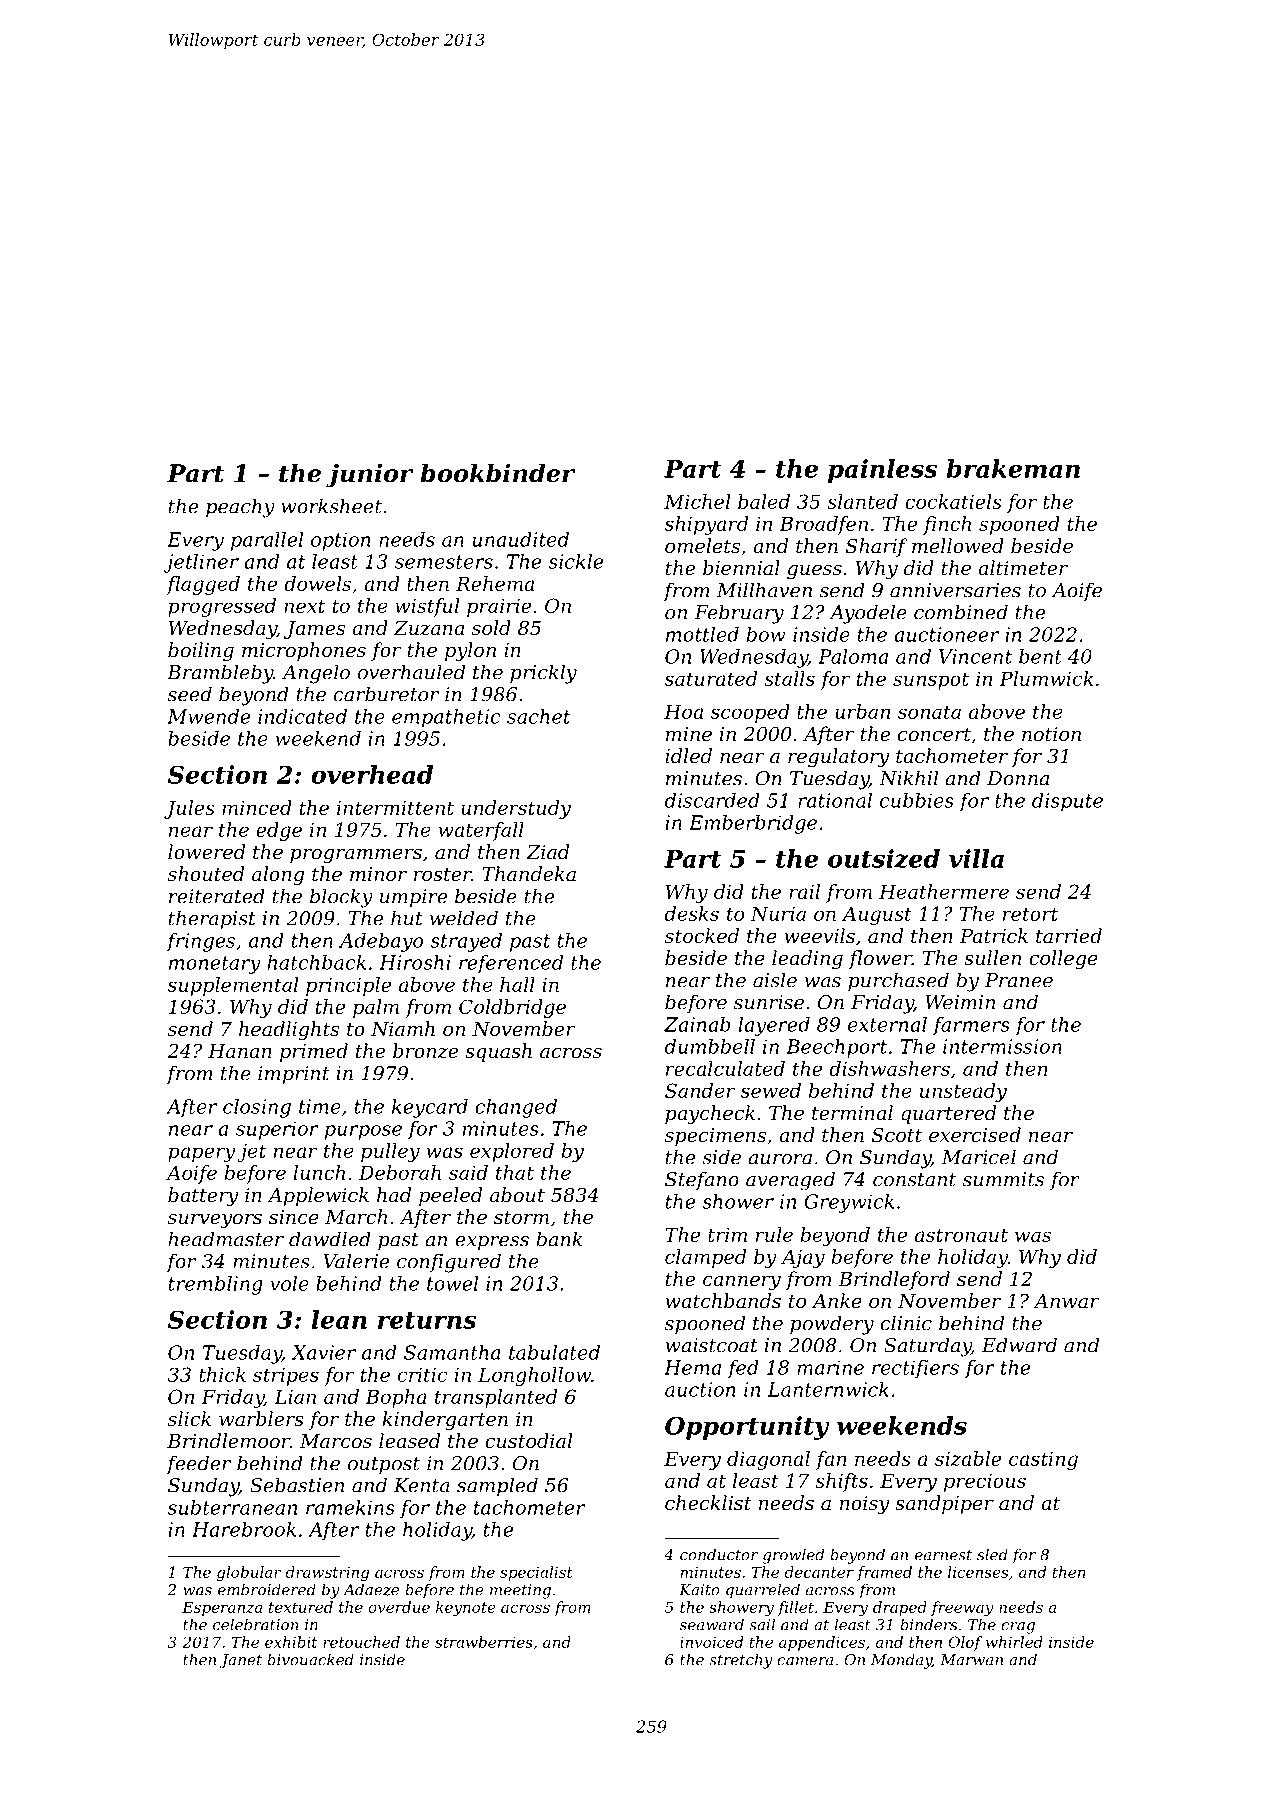  What do you see at coordinates (1013, 468) in the screenshot?
I see `brakeman` at bounding box center [1013, 468].
